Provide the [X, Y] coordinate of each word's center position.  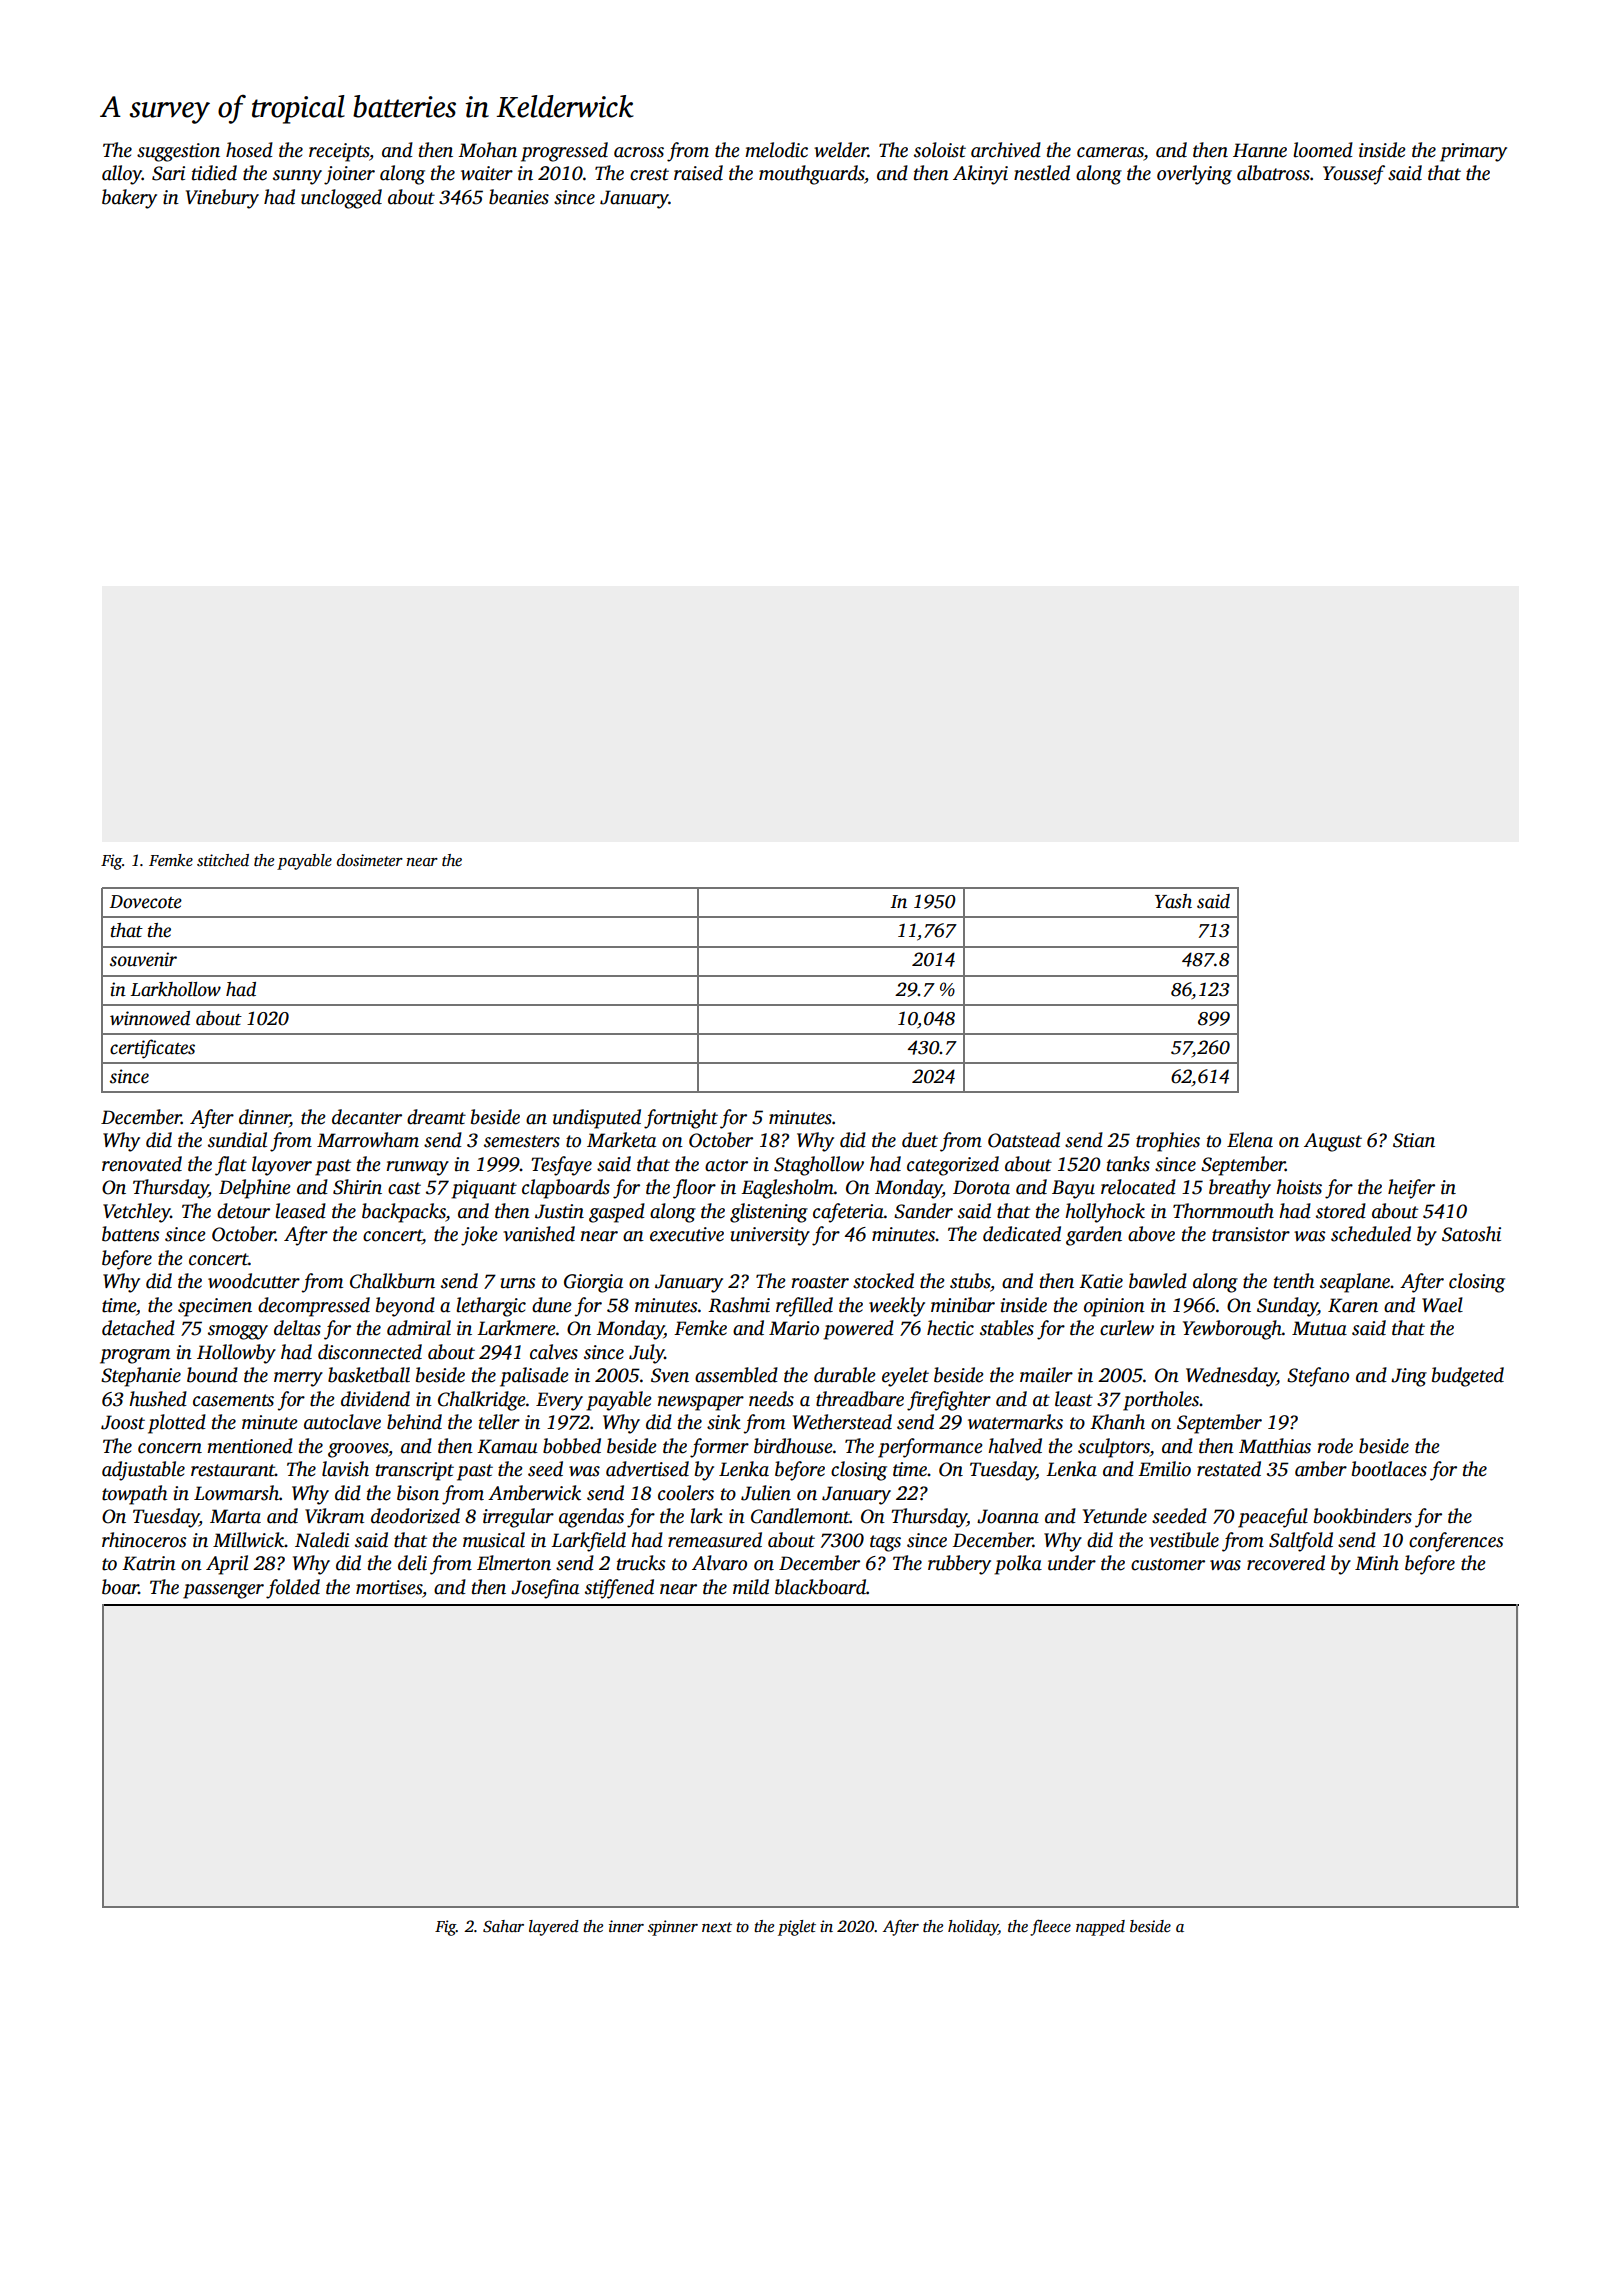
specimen [215, 1307]
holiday [973, 1928]
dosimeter [370, 860]
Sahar [503, 1926]
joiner [349, 175]
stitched [223, 860]
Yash [1173, 901]
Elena [1250, 1140]
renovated [142, 1164]
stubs [970, 1281]
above [1151, 1234]
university [770, 1236]
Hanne [1260, 150]
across [639, 152]
